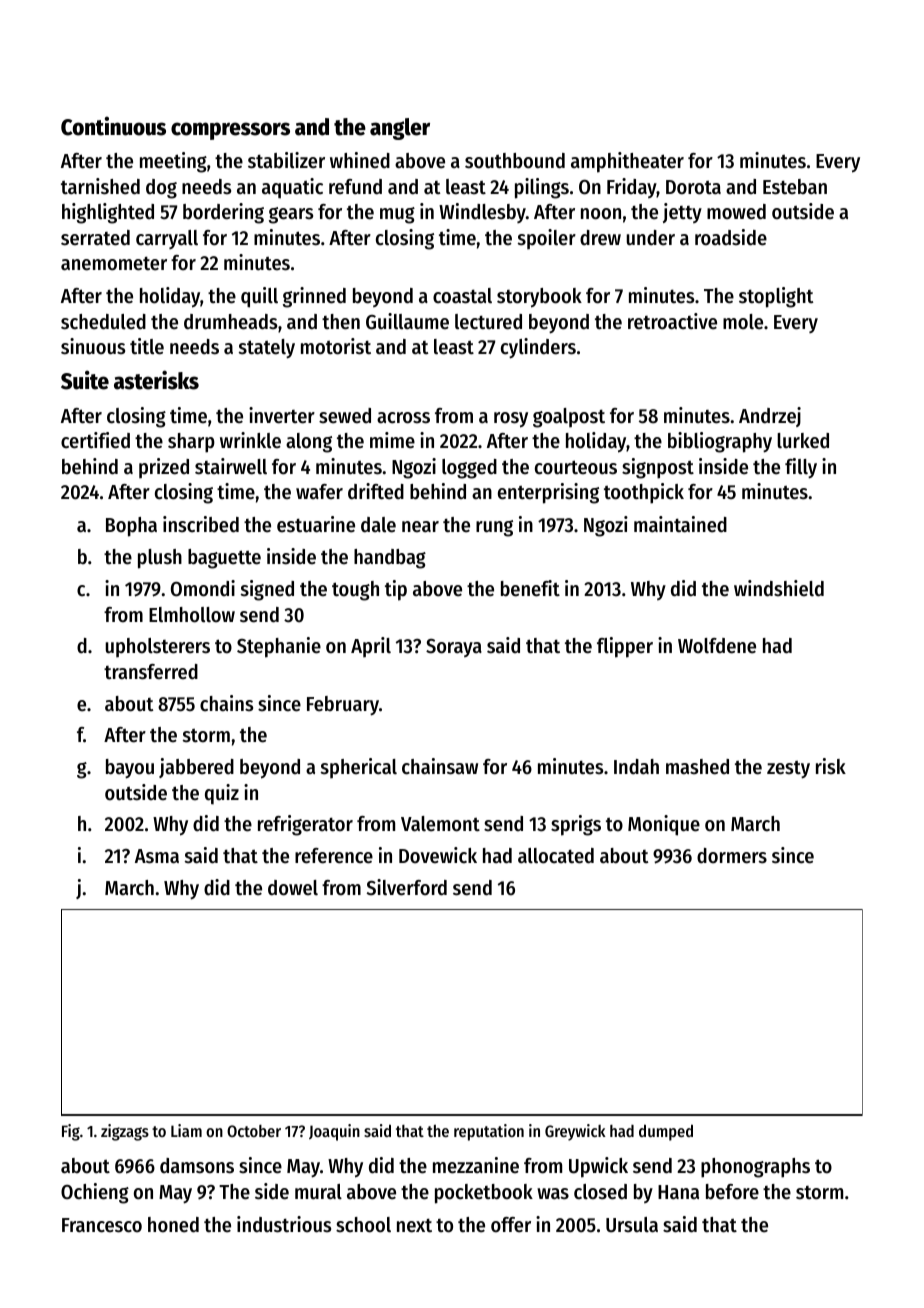 The height and width of the image is (1308, 924). Describe the element at coordinates (157, 856) in the image. I see `Asma` at that location.
